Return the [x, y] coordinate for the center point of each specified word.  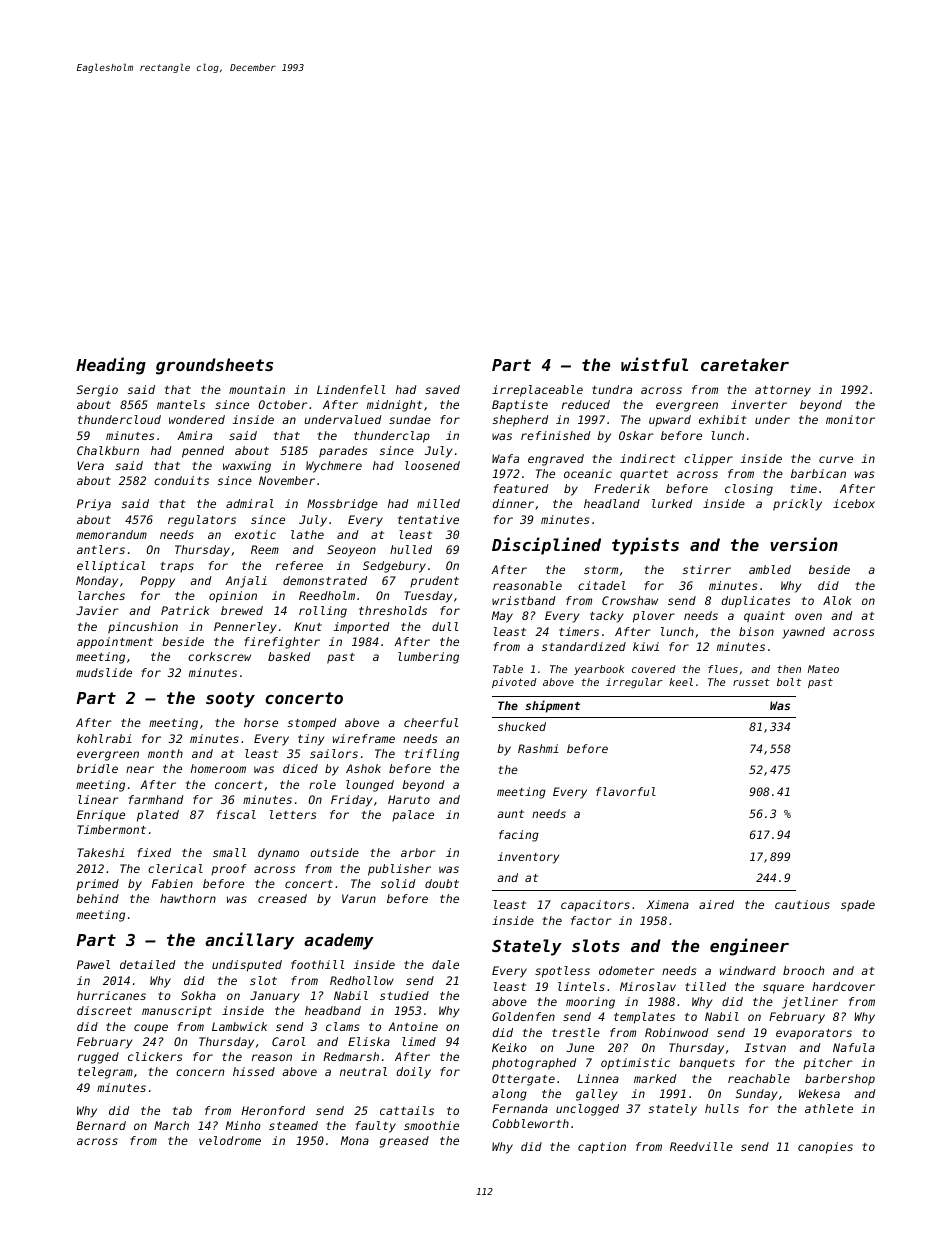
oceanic [588, 473]
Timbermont [112, 829]
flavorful [626, 791]
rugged [98, 1058]
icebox [854, 503]
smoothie [431, 1125]
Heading [111, 366]
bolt [789, 682]
